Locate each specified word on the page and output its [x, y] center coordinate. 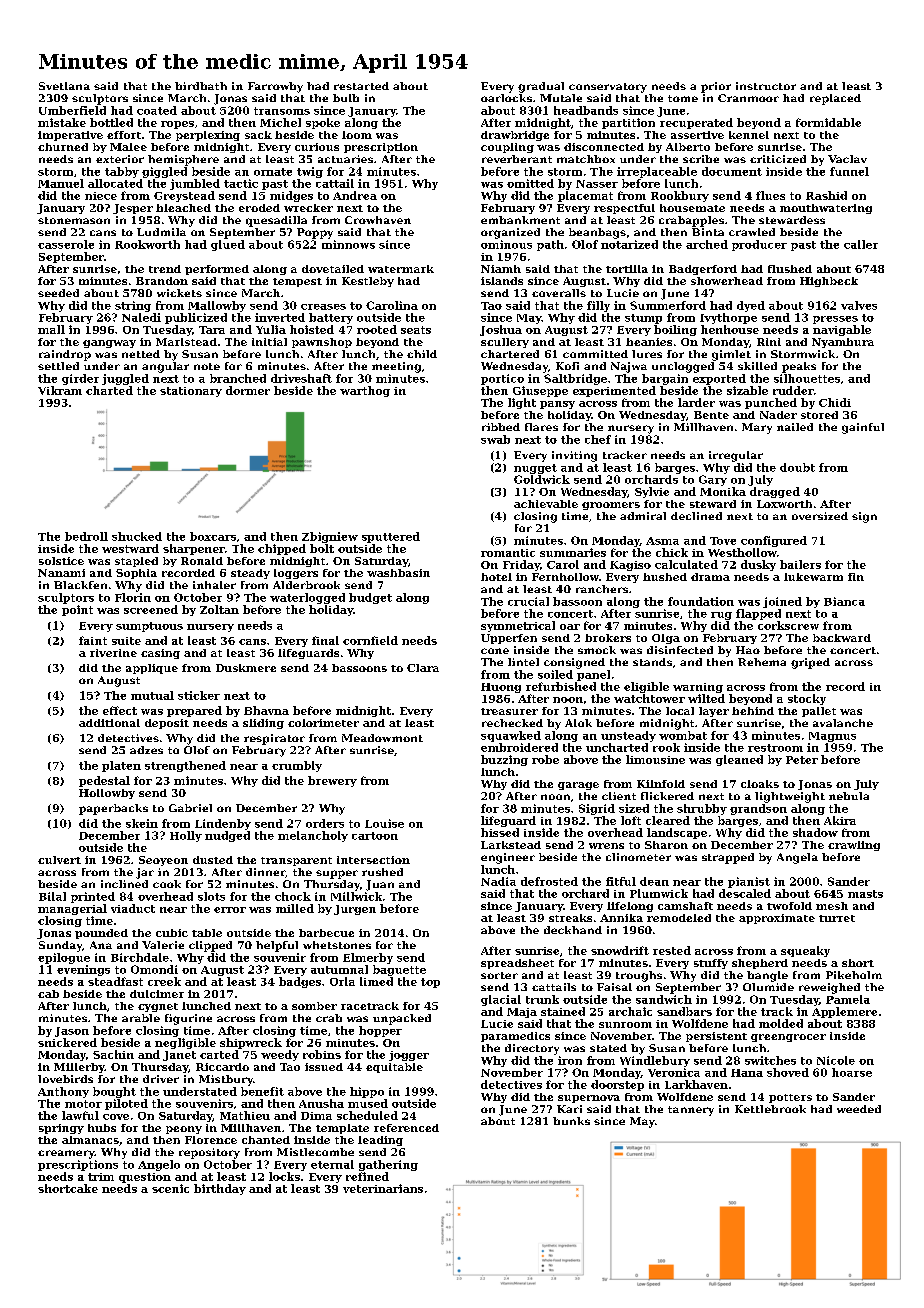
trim [101, 1177]
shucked [137, 536]
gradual [541, 87]
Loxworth [784, 504]
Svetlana [64, 86]
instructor [766, 86]
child [422, 354]
